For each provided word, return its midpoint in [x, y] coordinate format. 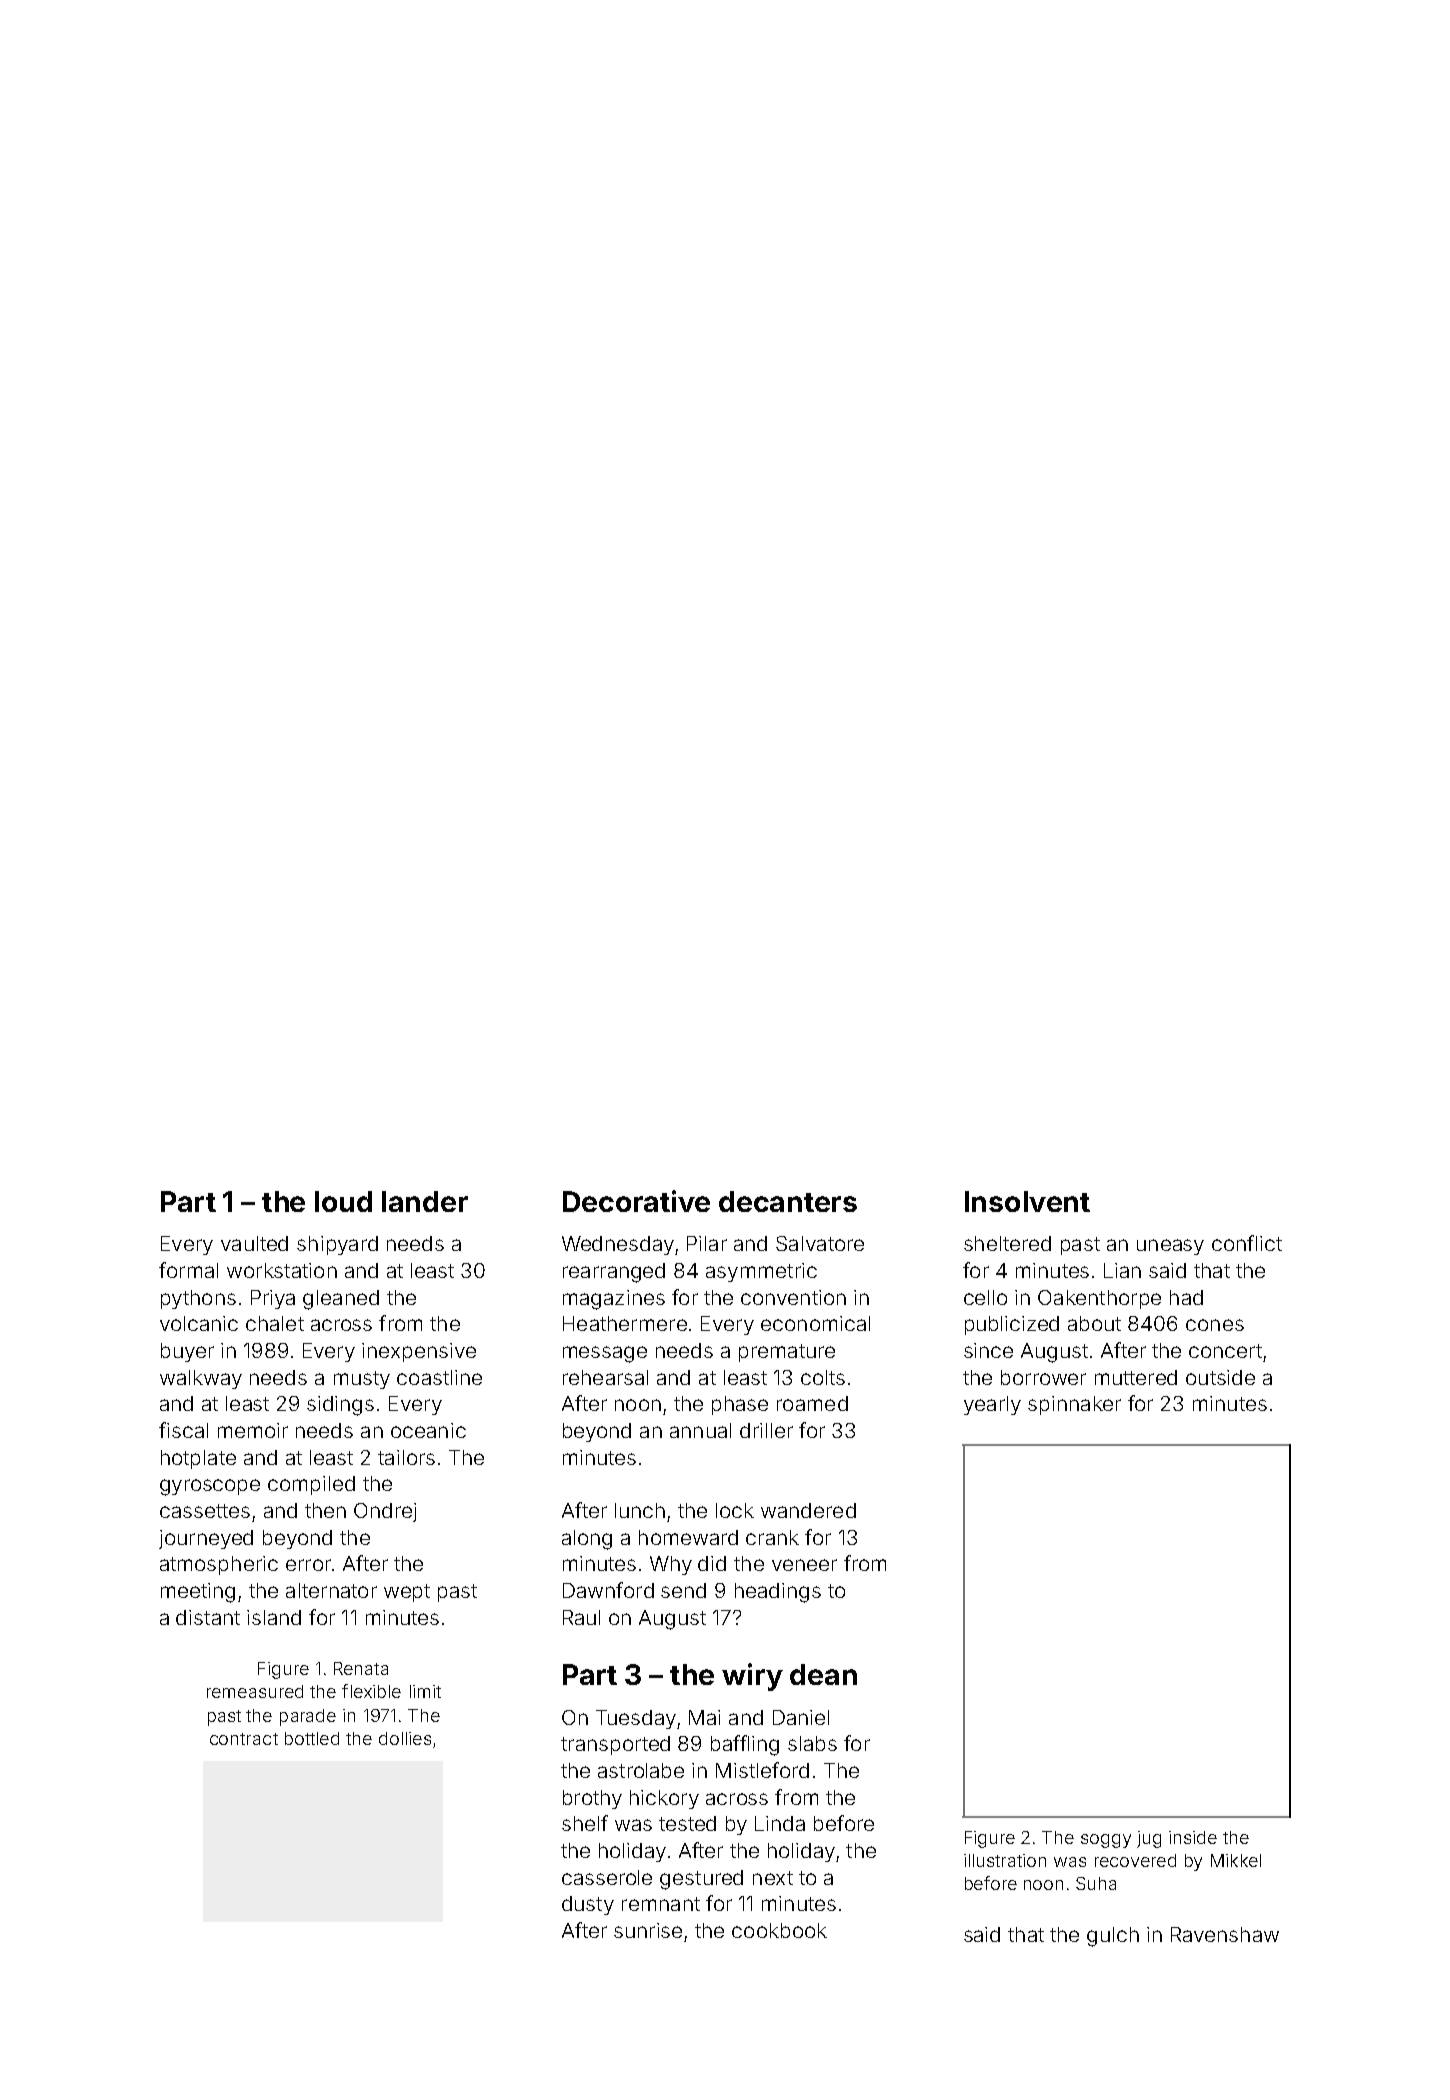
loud [343, 1201]
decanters [788, 1201]
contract [244, 1739]
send [683, 1590]
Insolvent [1027, 1201]
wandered [808, 1510]
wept [407, 1593]
